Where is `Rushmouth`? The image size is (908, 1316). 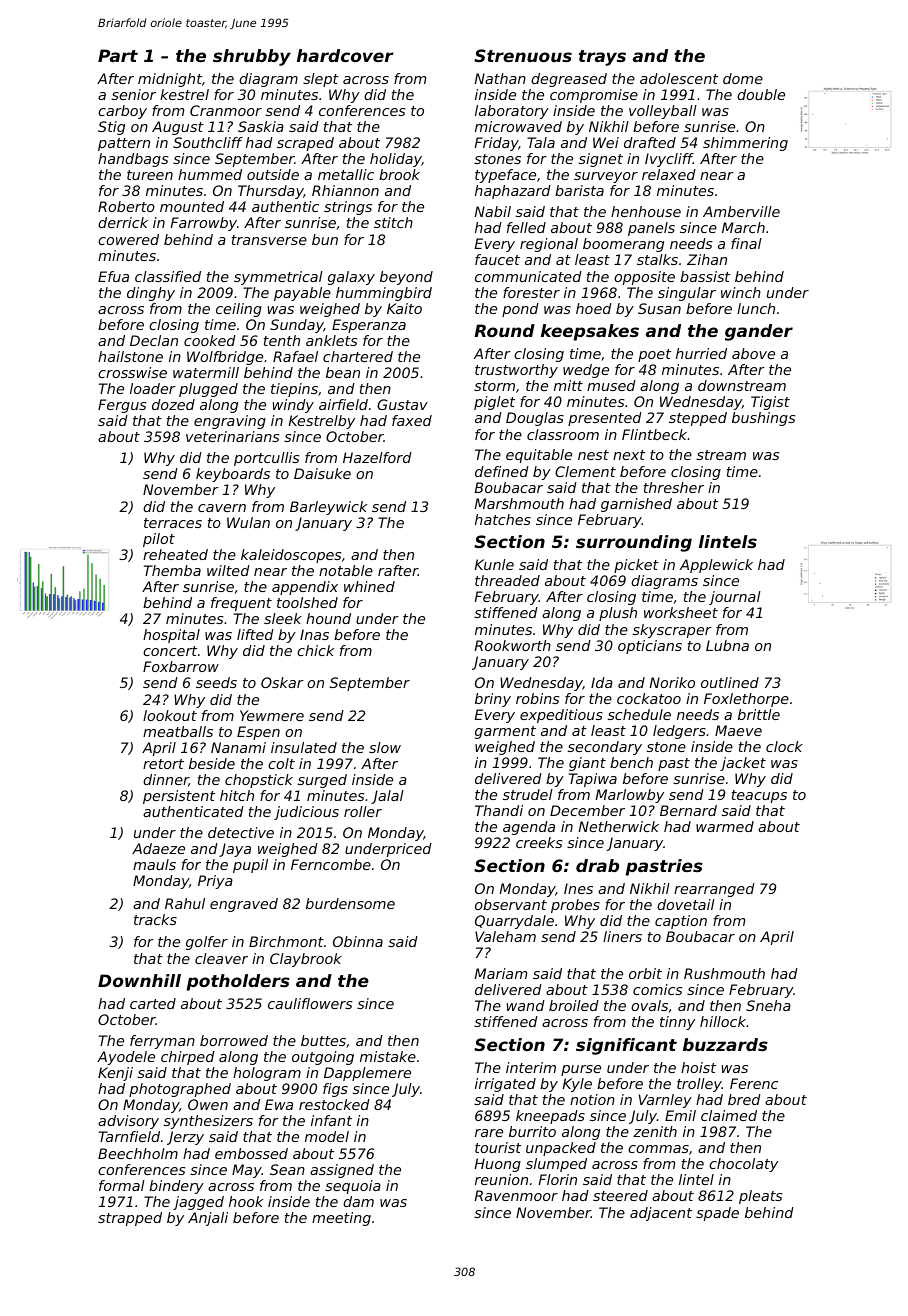 Rushmouth is located at coordinates (724, 973).
